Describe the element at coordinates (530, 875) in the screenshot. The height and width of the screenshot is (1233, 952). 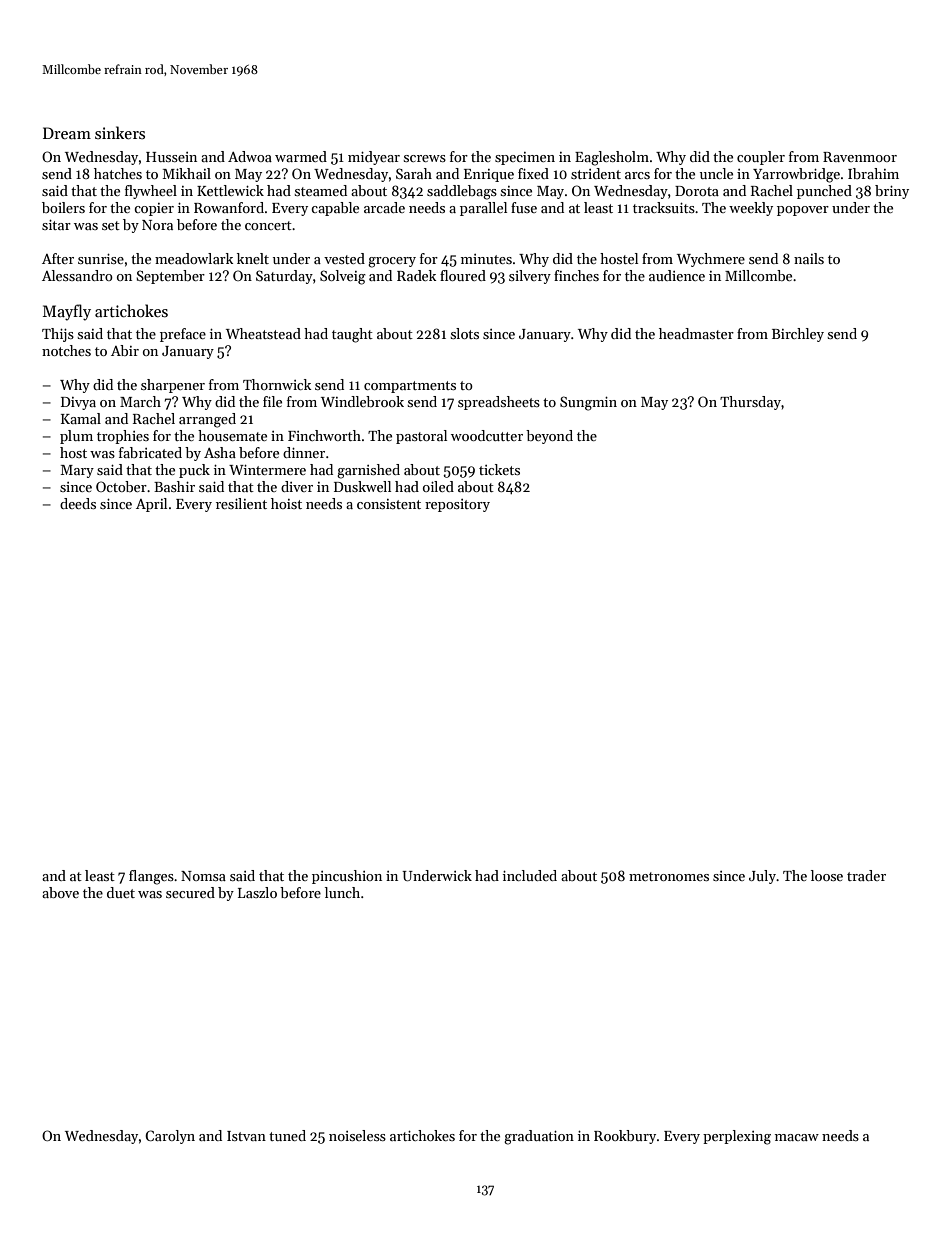
I see `included` at that location.
